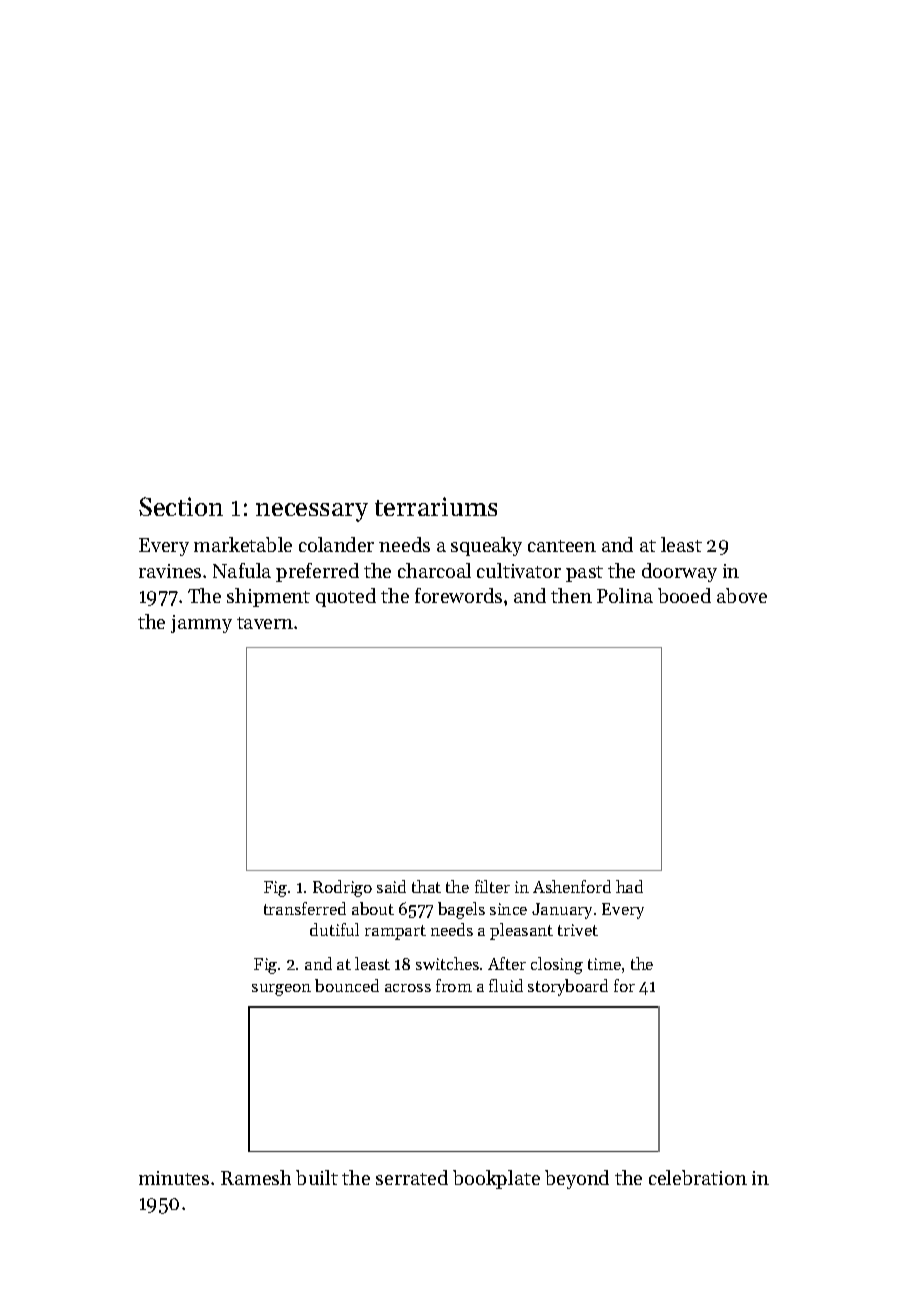  Describe the element at coordinates (458, 595) in the page. I see `forewords` at that location.
